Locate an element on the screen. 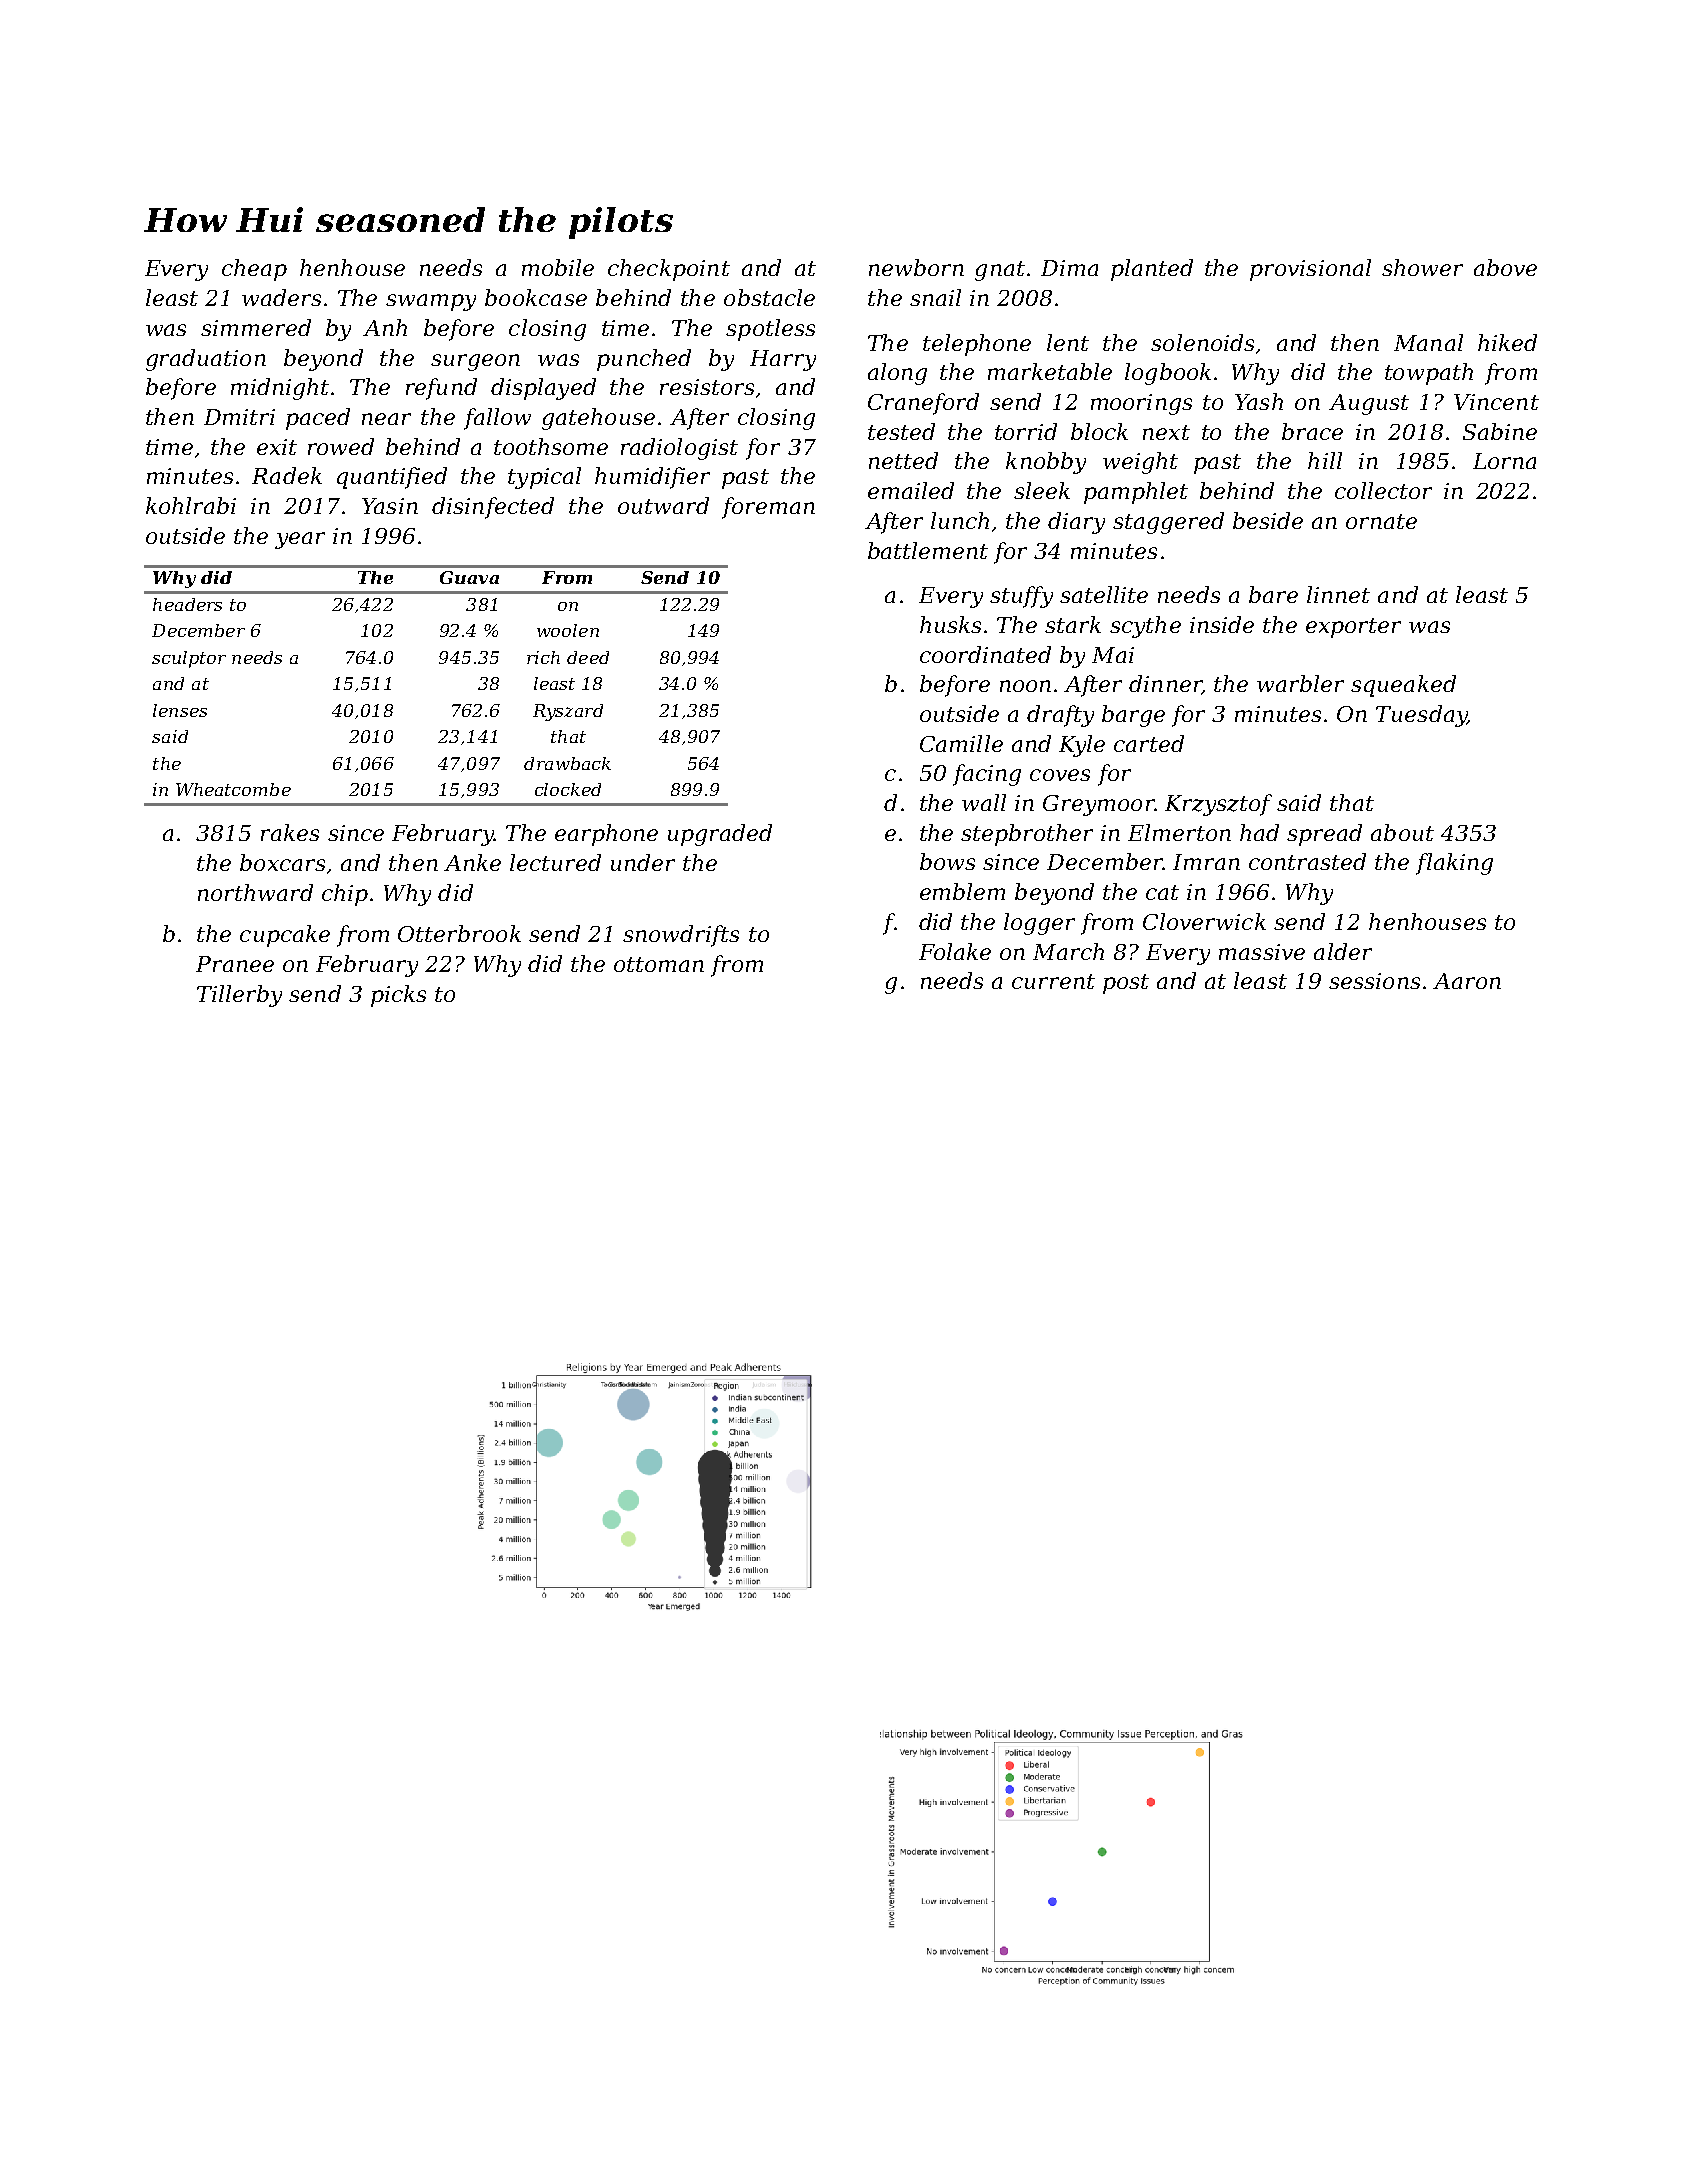 This screenshot has height=2178, width=1683. clocked is located at coordinates (568, 789).
